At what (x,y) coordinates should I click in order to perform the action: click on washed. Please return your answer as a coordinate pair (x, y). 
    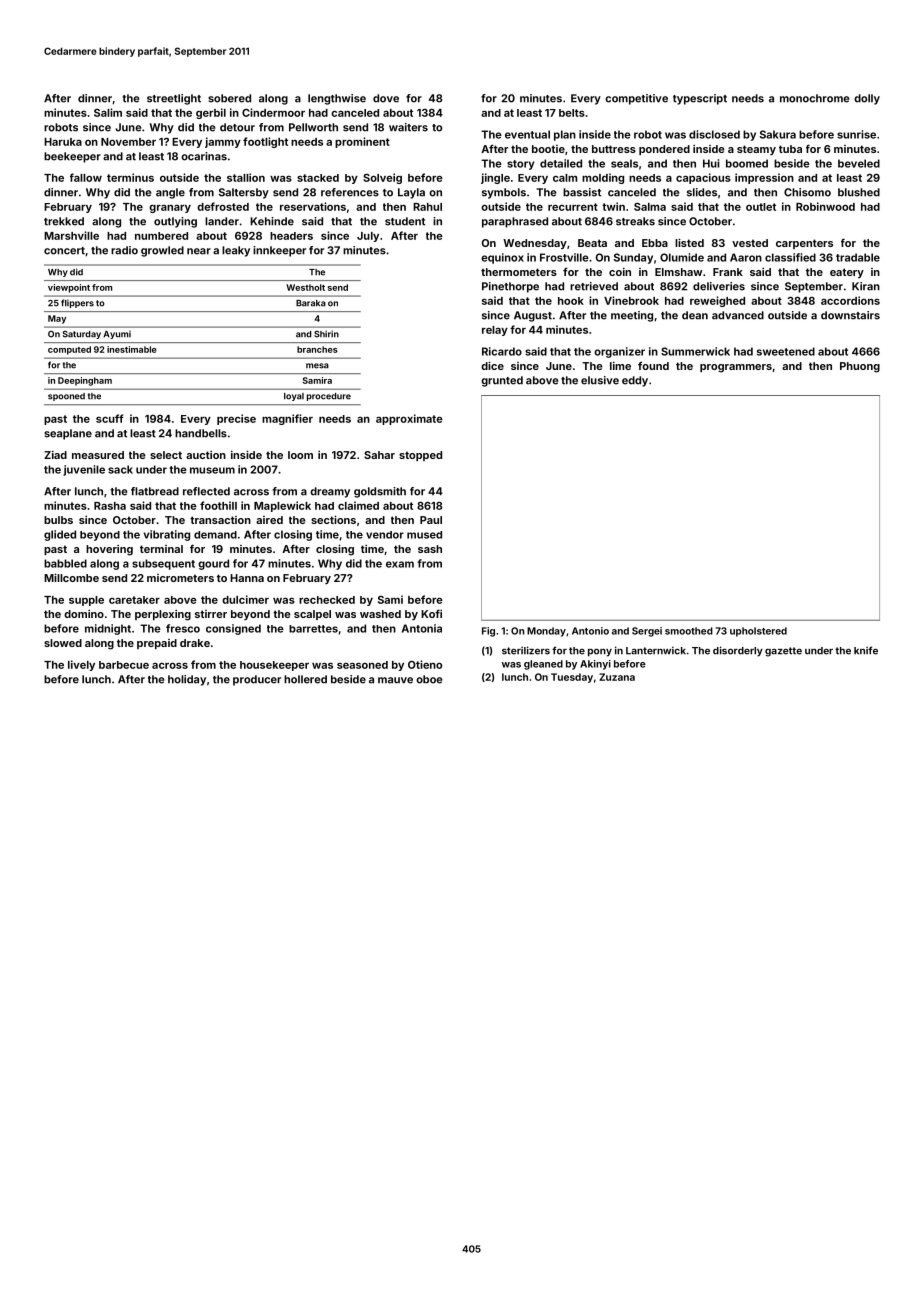
    Looking at the image, I should click on (380, 614).
